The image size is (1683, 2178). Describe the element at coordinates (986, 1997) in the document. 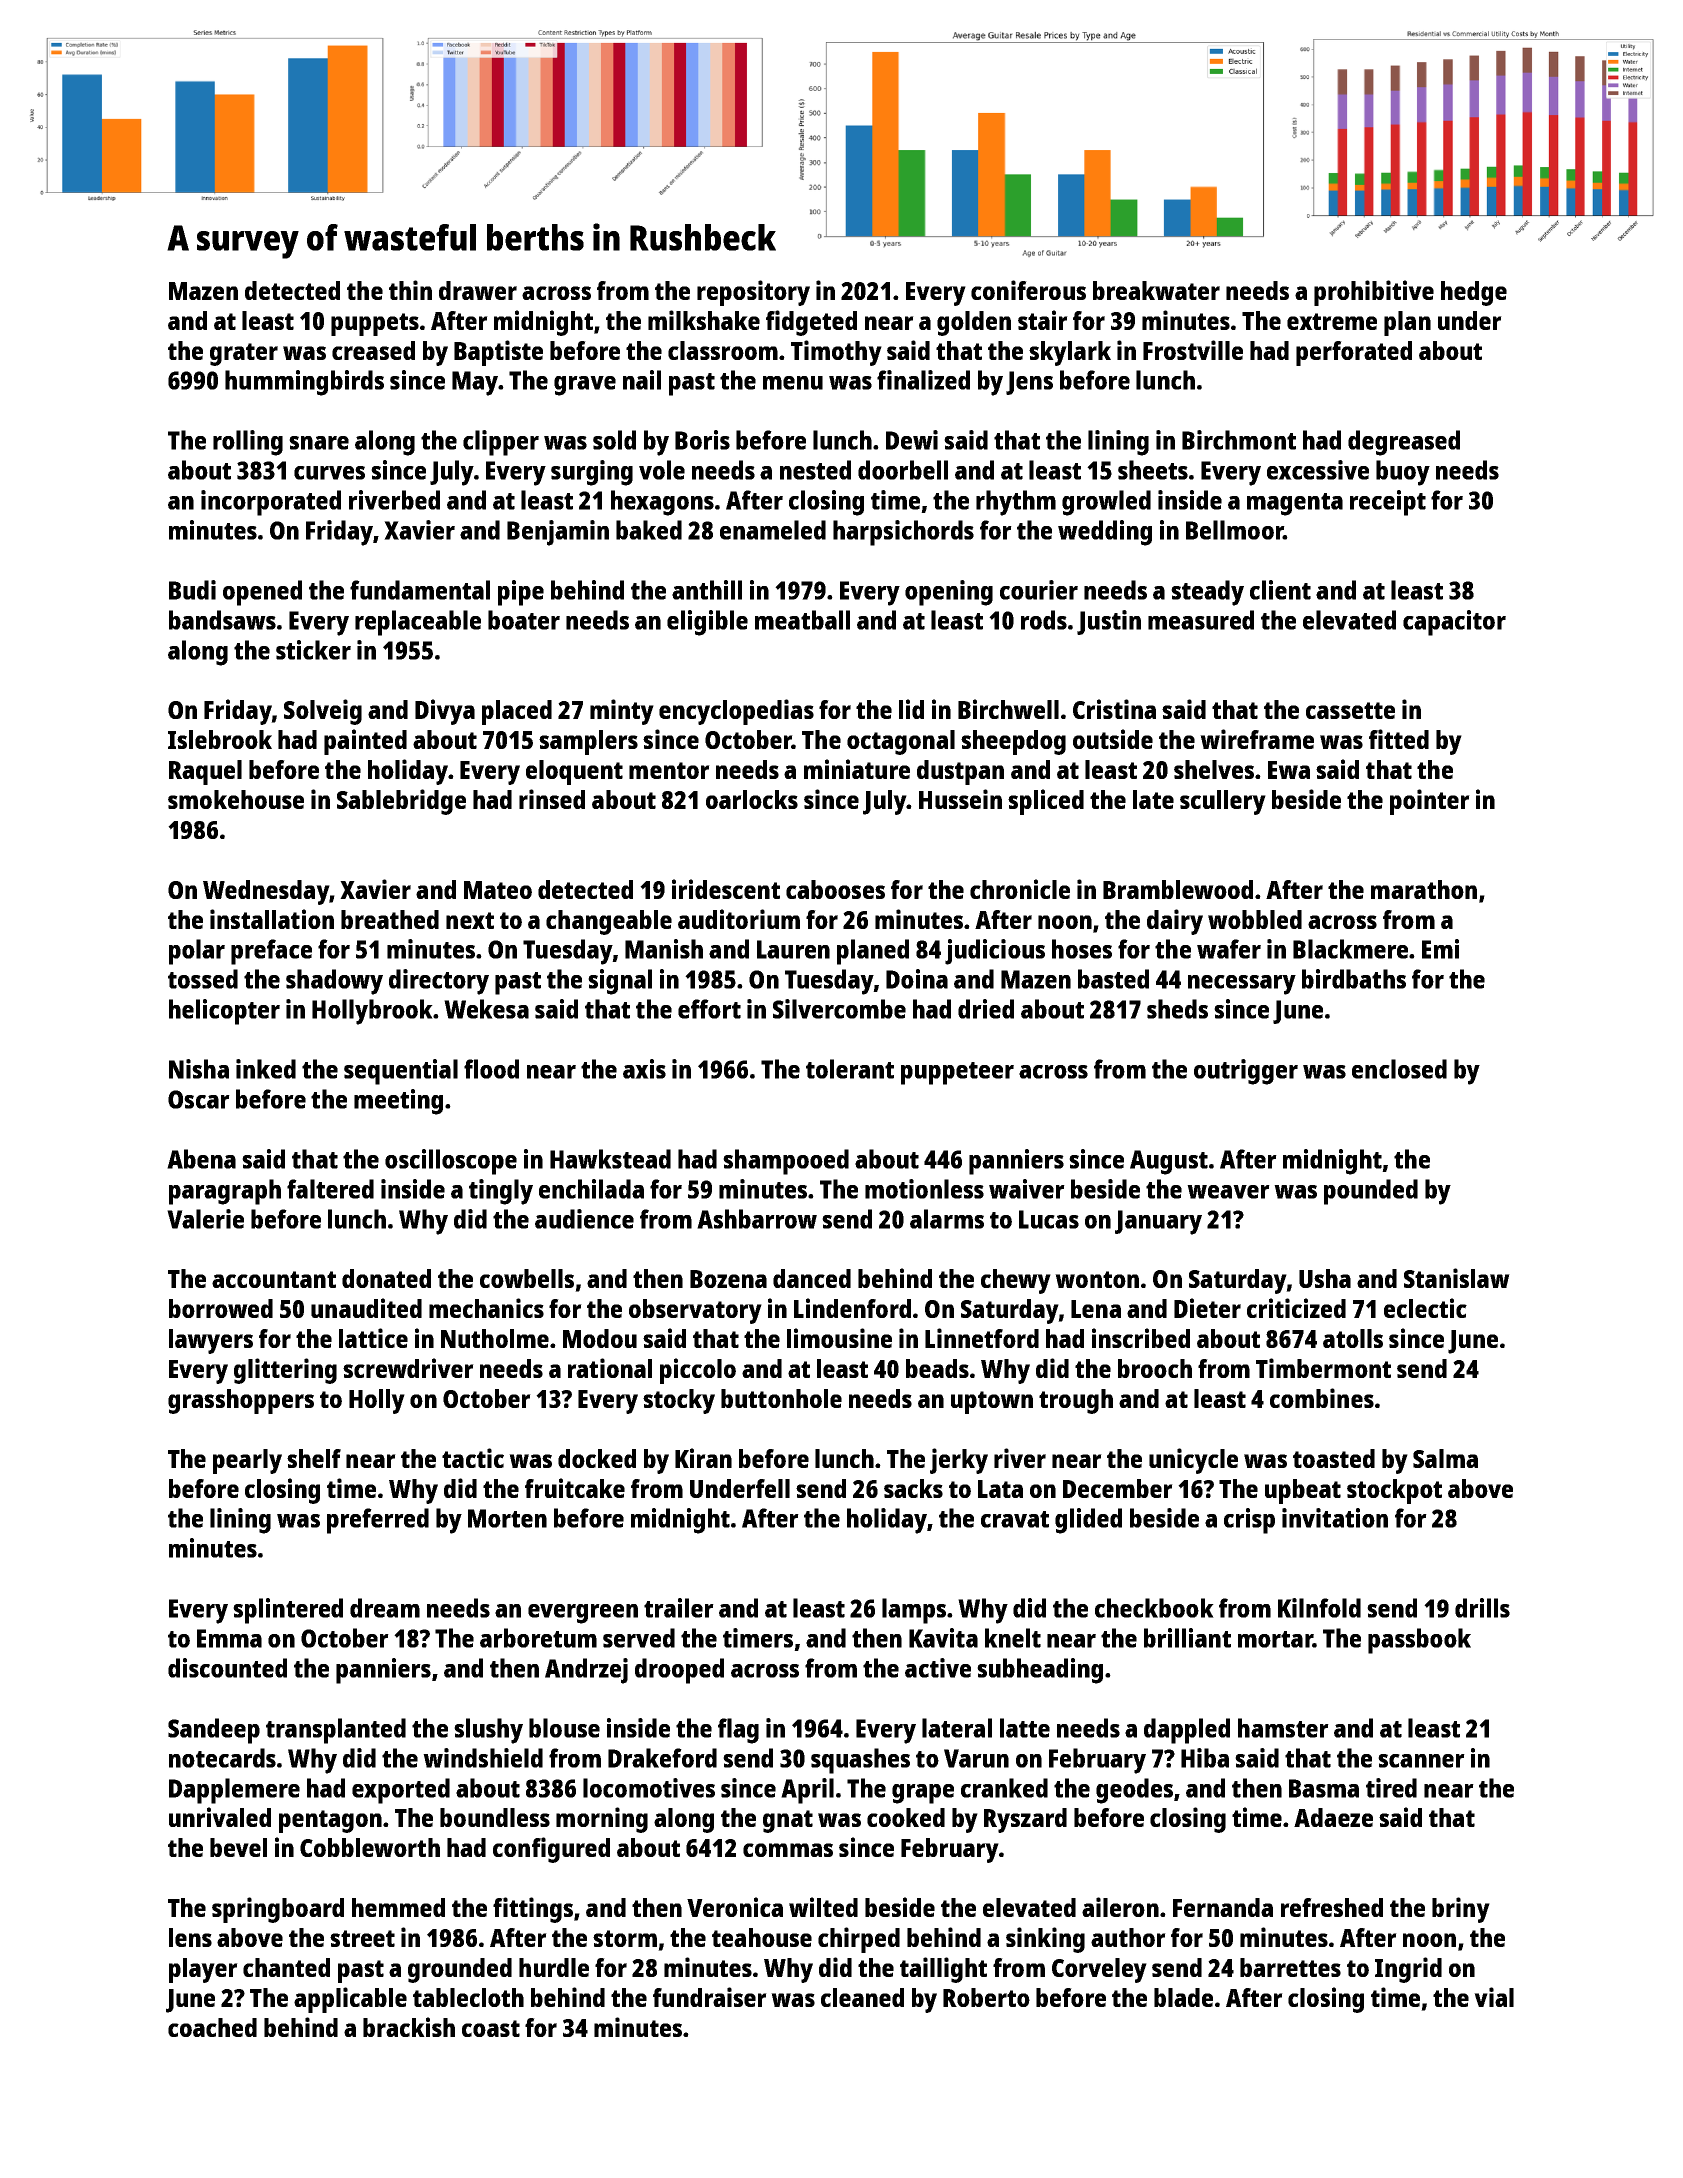

I see `Roberto` at that location.
